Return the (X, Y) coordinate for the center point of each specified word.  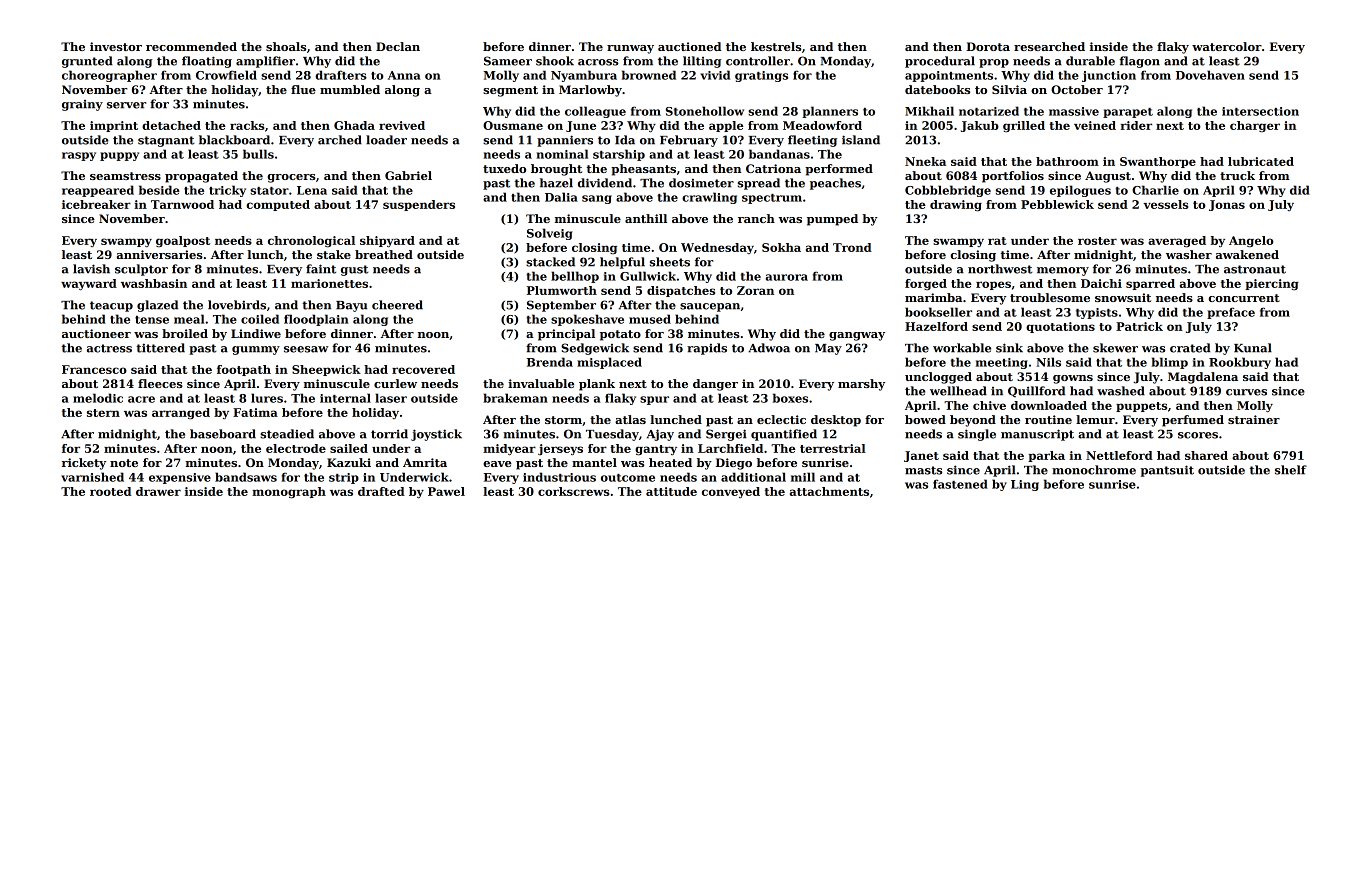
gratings (761, 76)
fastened (960, 484)
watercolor (1227, 46)
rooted (111, 491)
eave (497, 464)
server (126, 105)
